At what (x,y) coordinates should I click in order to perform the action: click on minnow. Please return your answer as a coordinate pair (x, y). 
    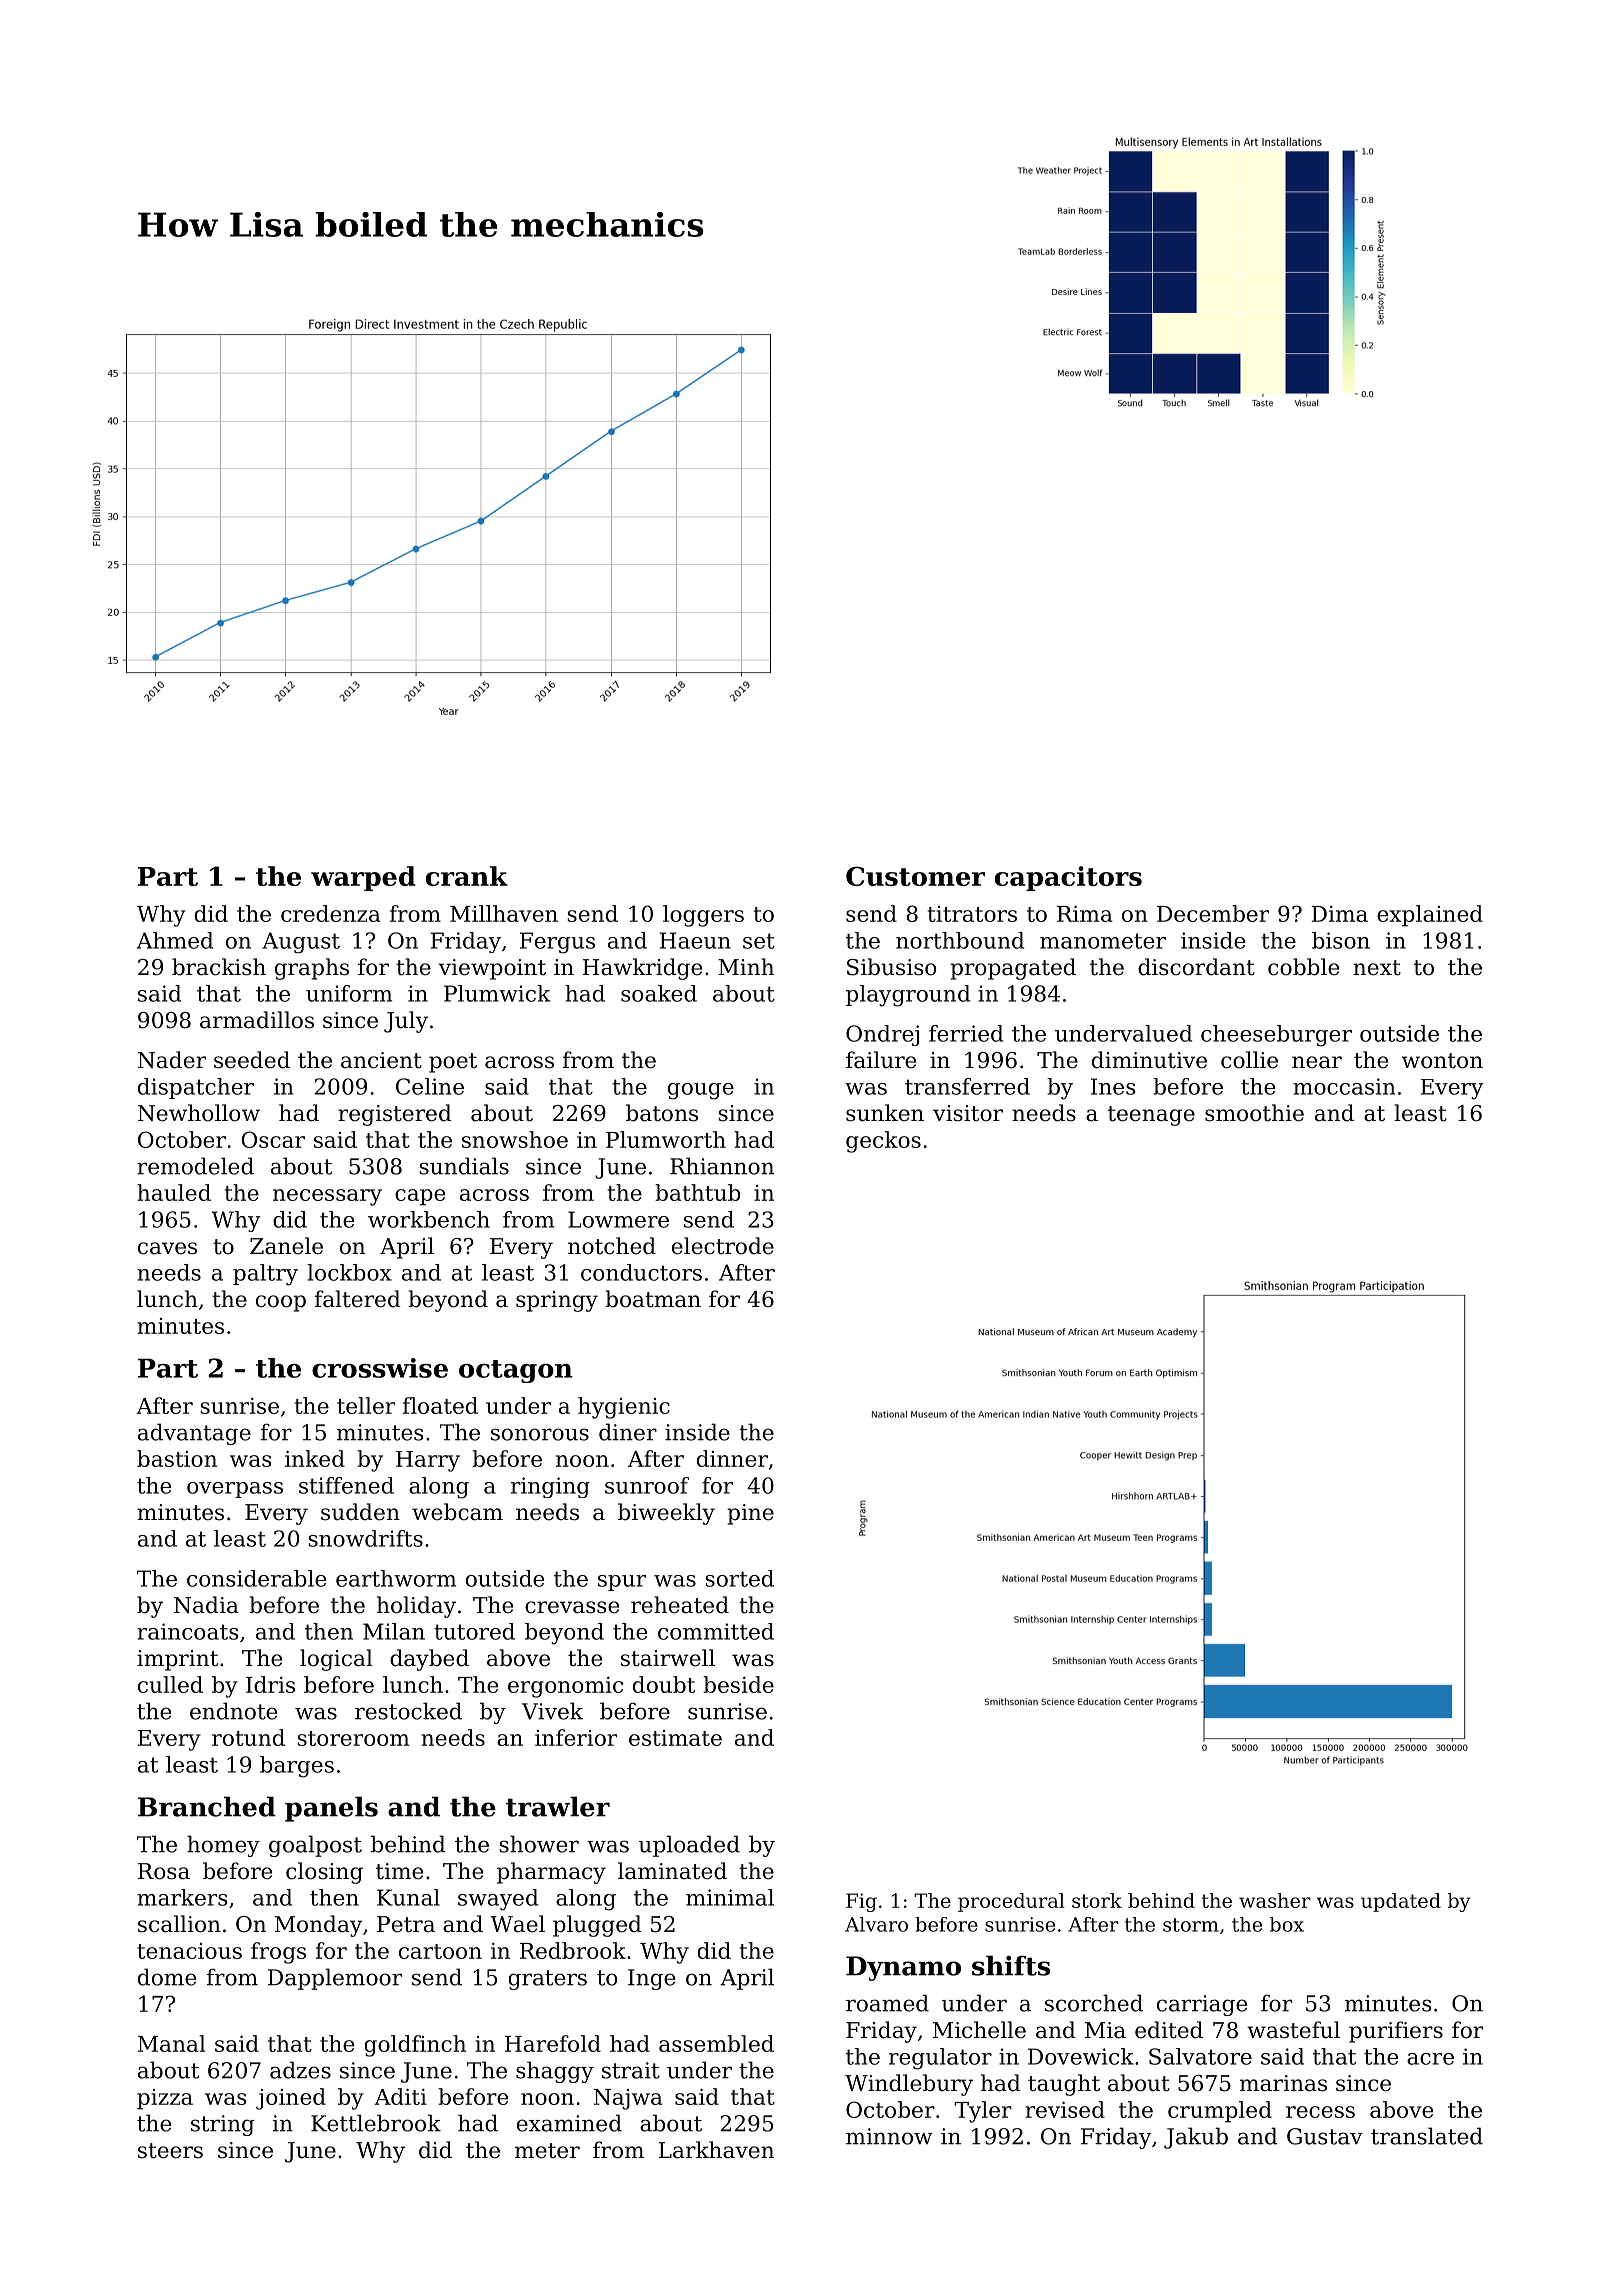
    Looking at the image, I should click on (889, 2136).
